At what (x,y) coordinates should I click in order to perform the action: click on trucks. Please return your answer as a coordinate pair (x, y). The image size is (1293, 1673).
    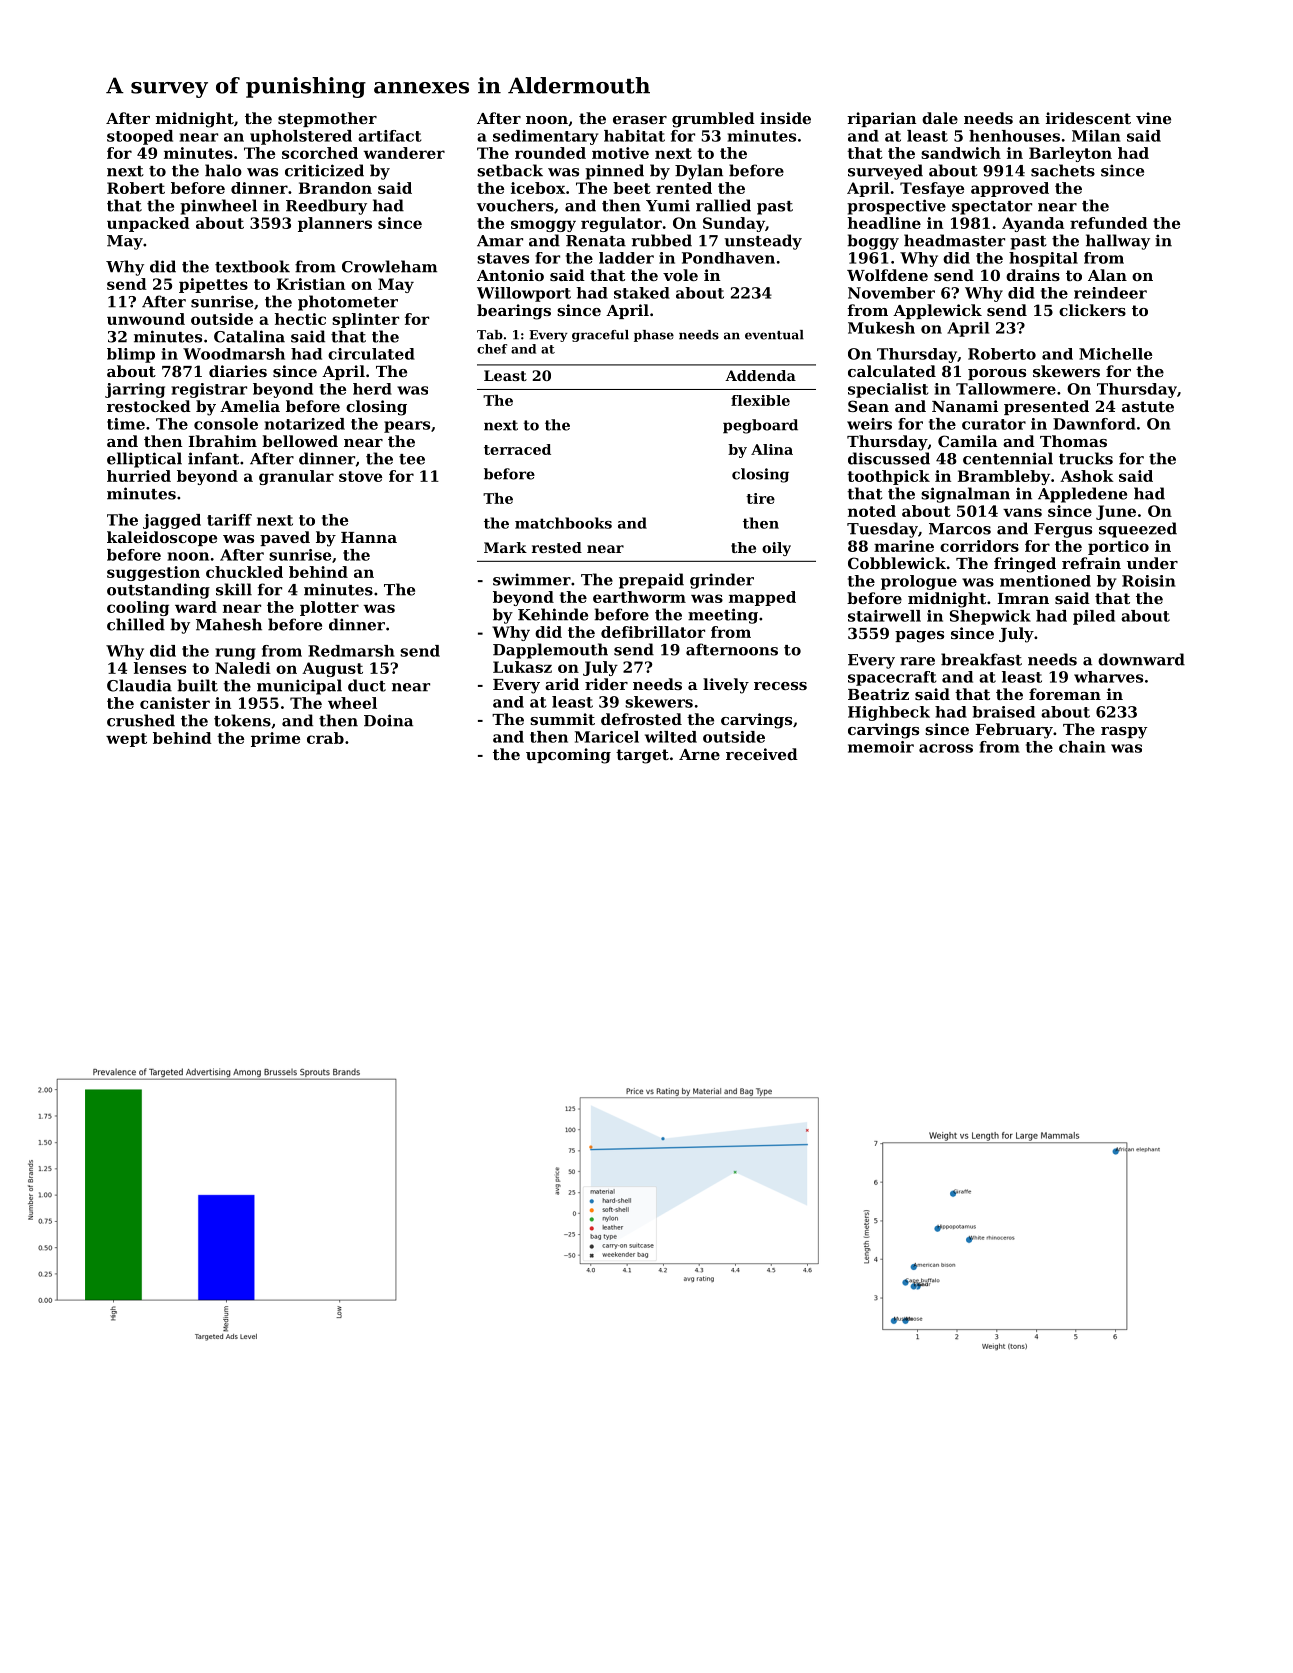
    Looking at the image, I should click on (1086, 458).
